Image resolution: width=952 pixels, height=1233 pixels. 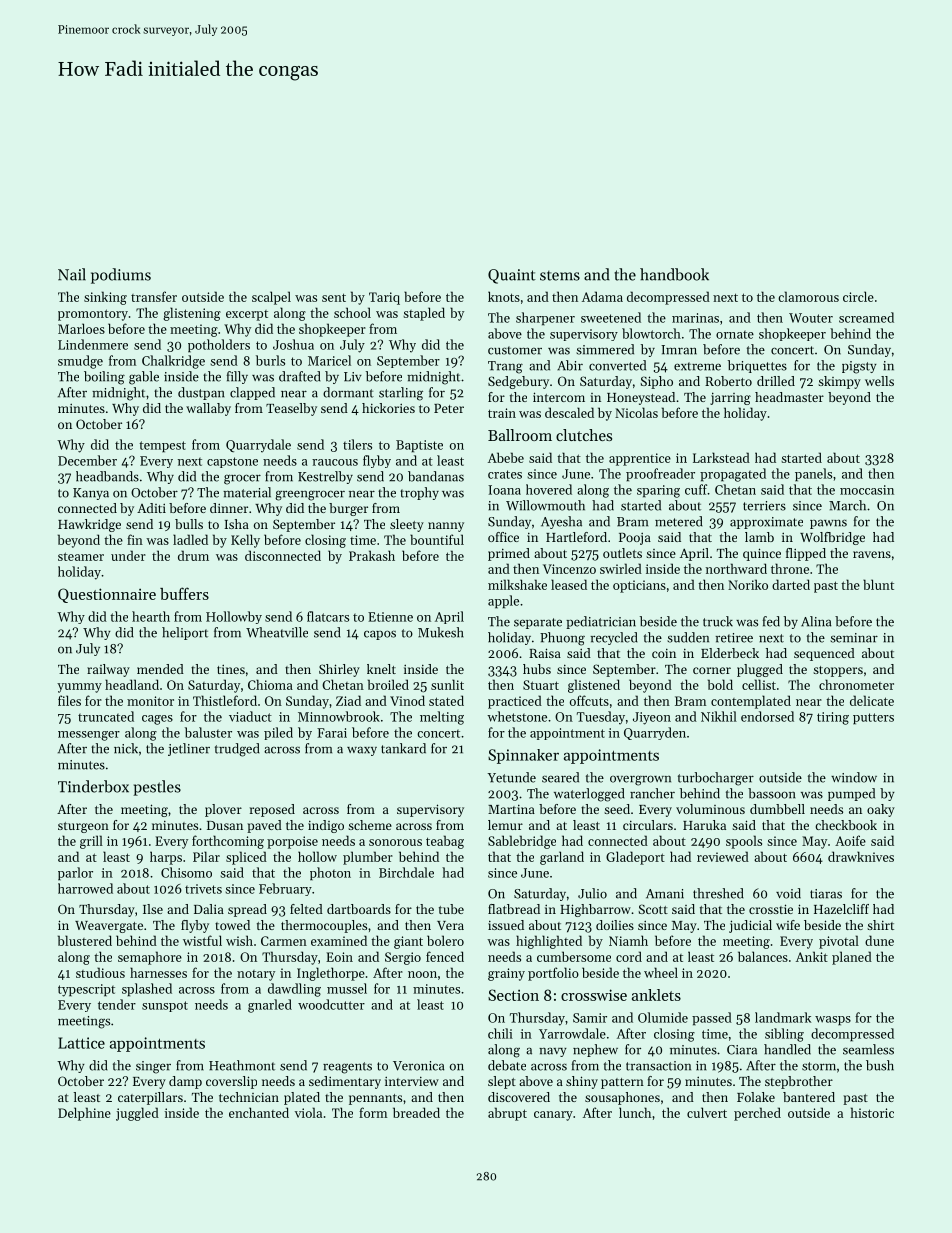 I want to click on office, so click(x=503, y=537).
